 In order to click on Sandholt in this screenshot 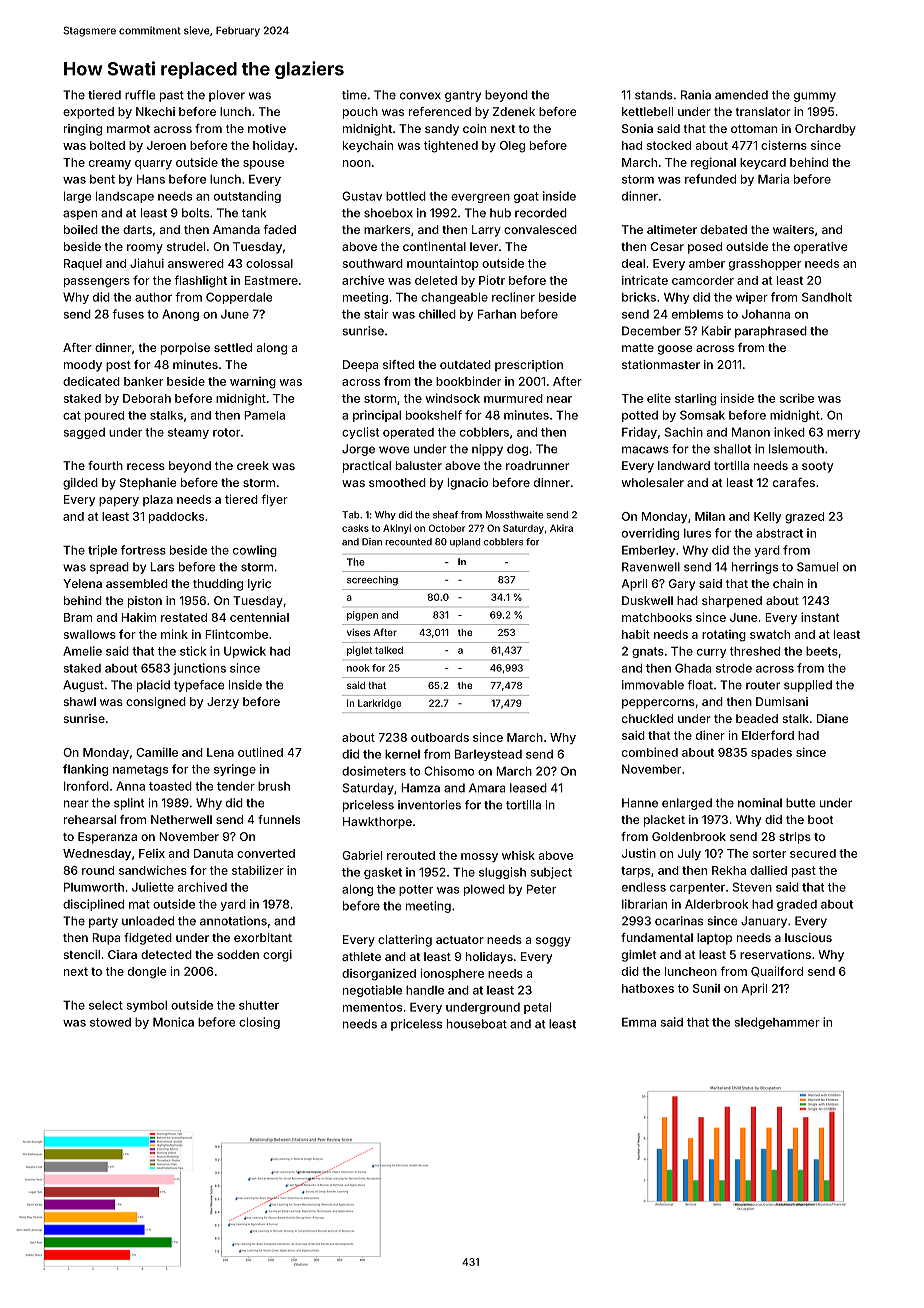, I will do `click(827, 297)`.
